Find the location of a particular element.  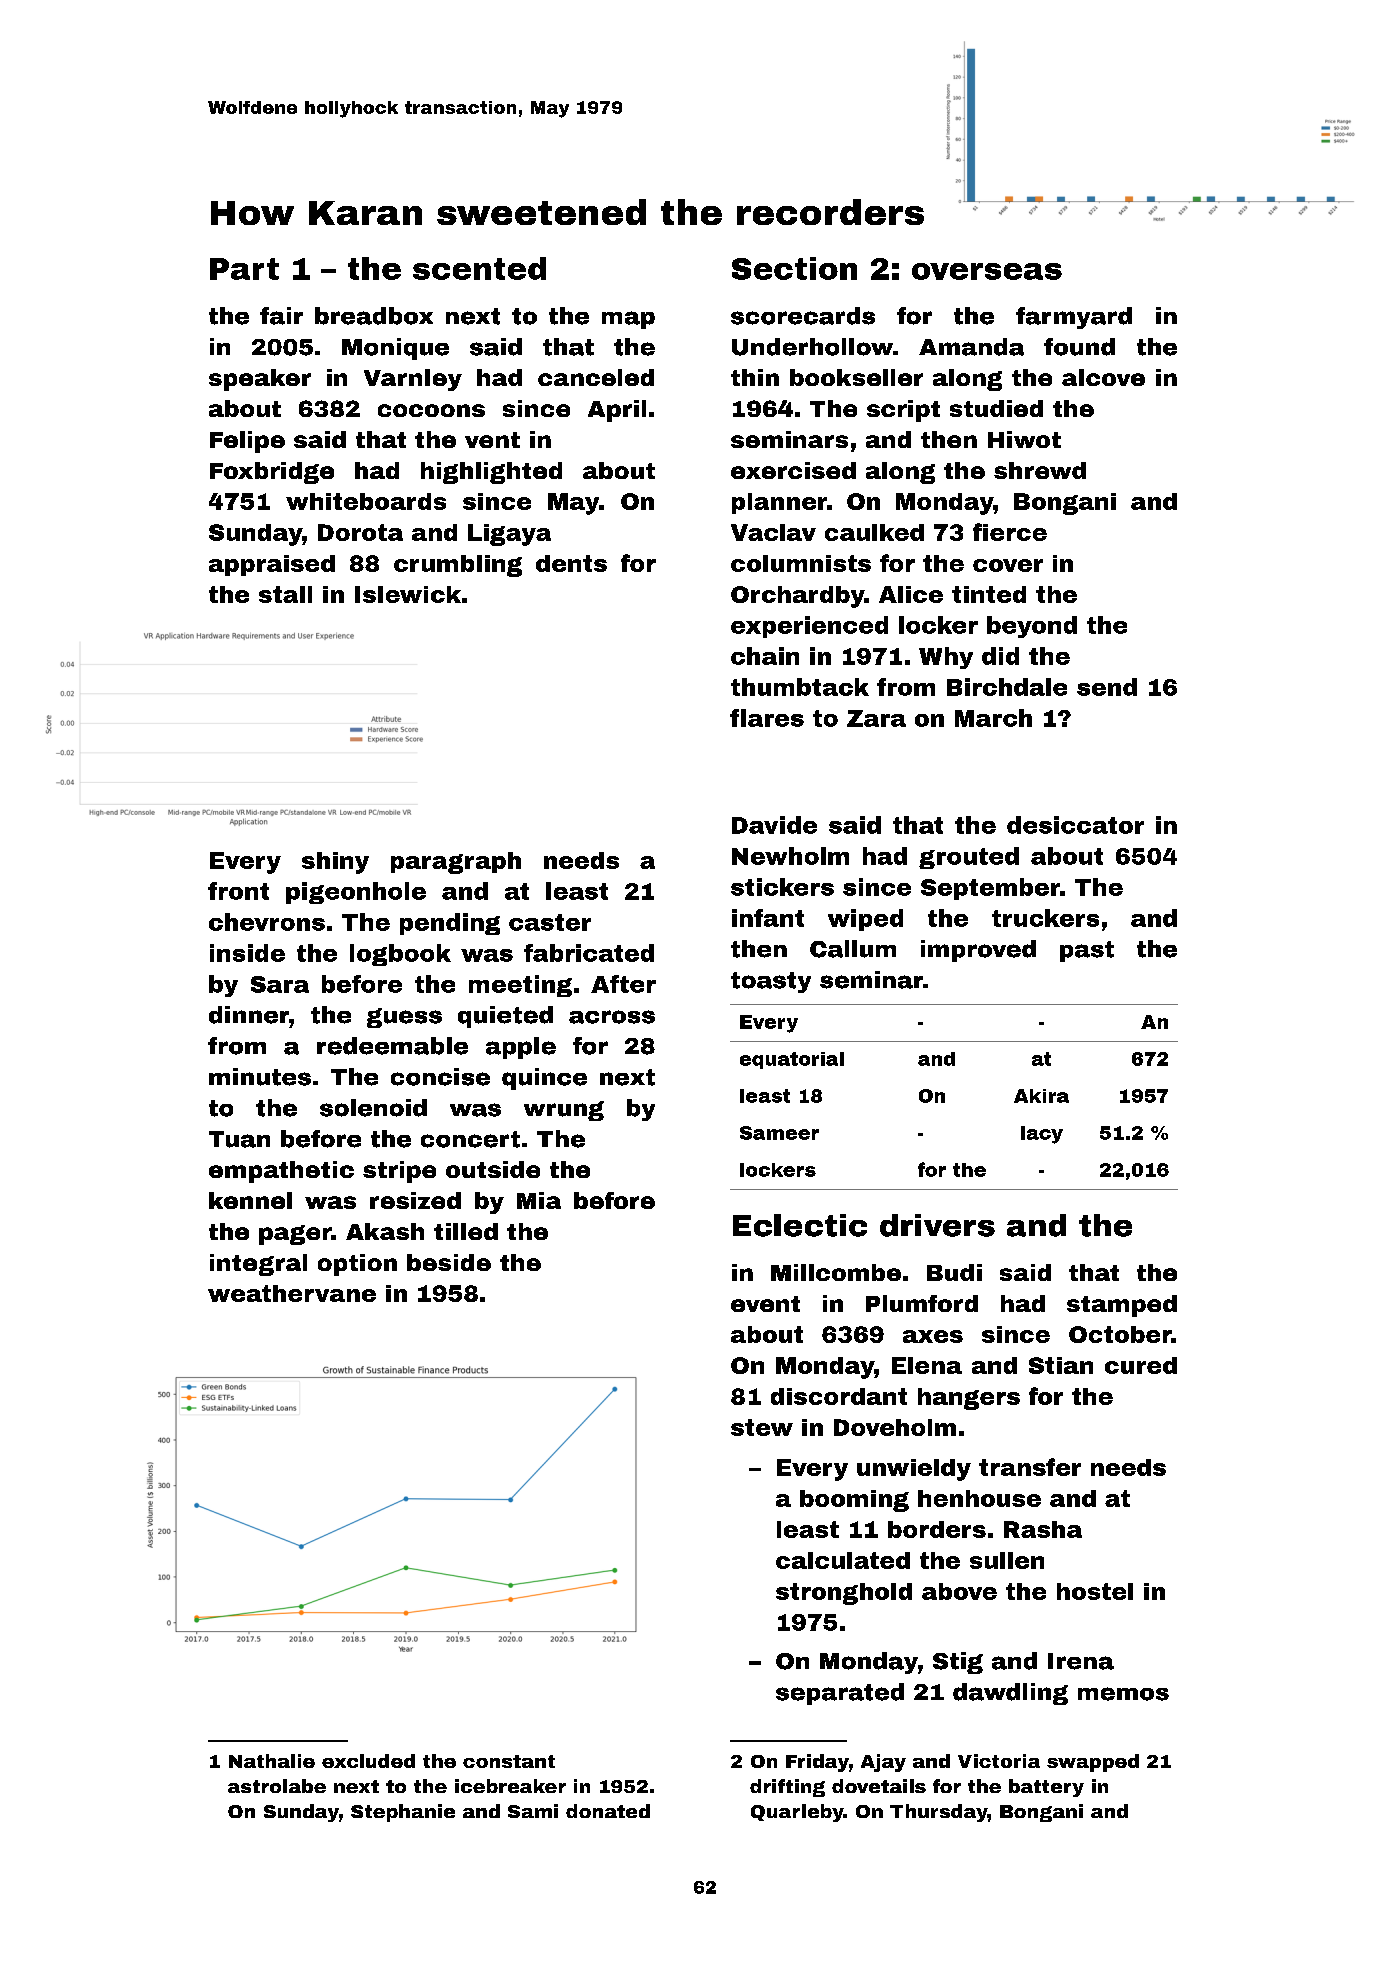

stamped is located at coordinates (1122, 1306).
